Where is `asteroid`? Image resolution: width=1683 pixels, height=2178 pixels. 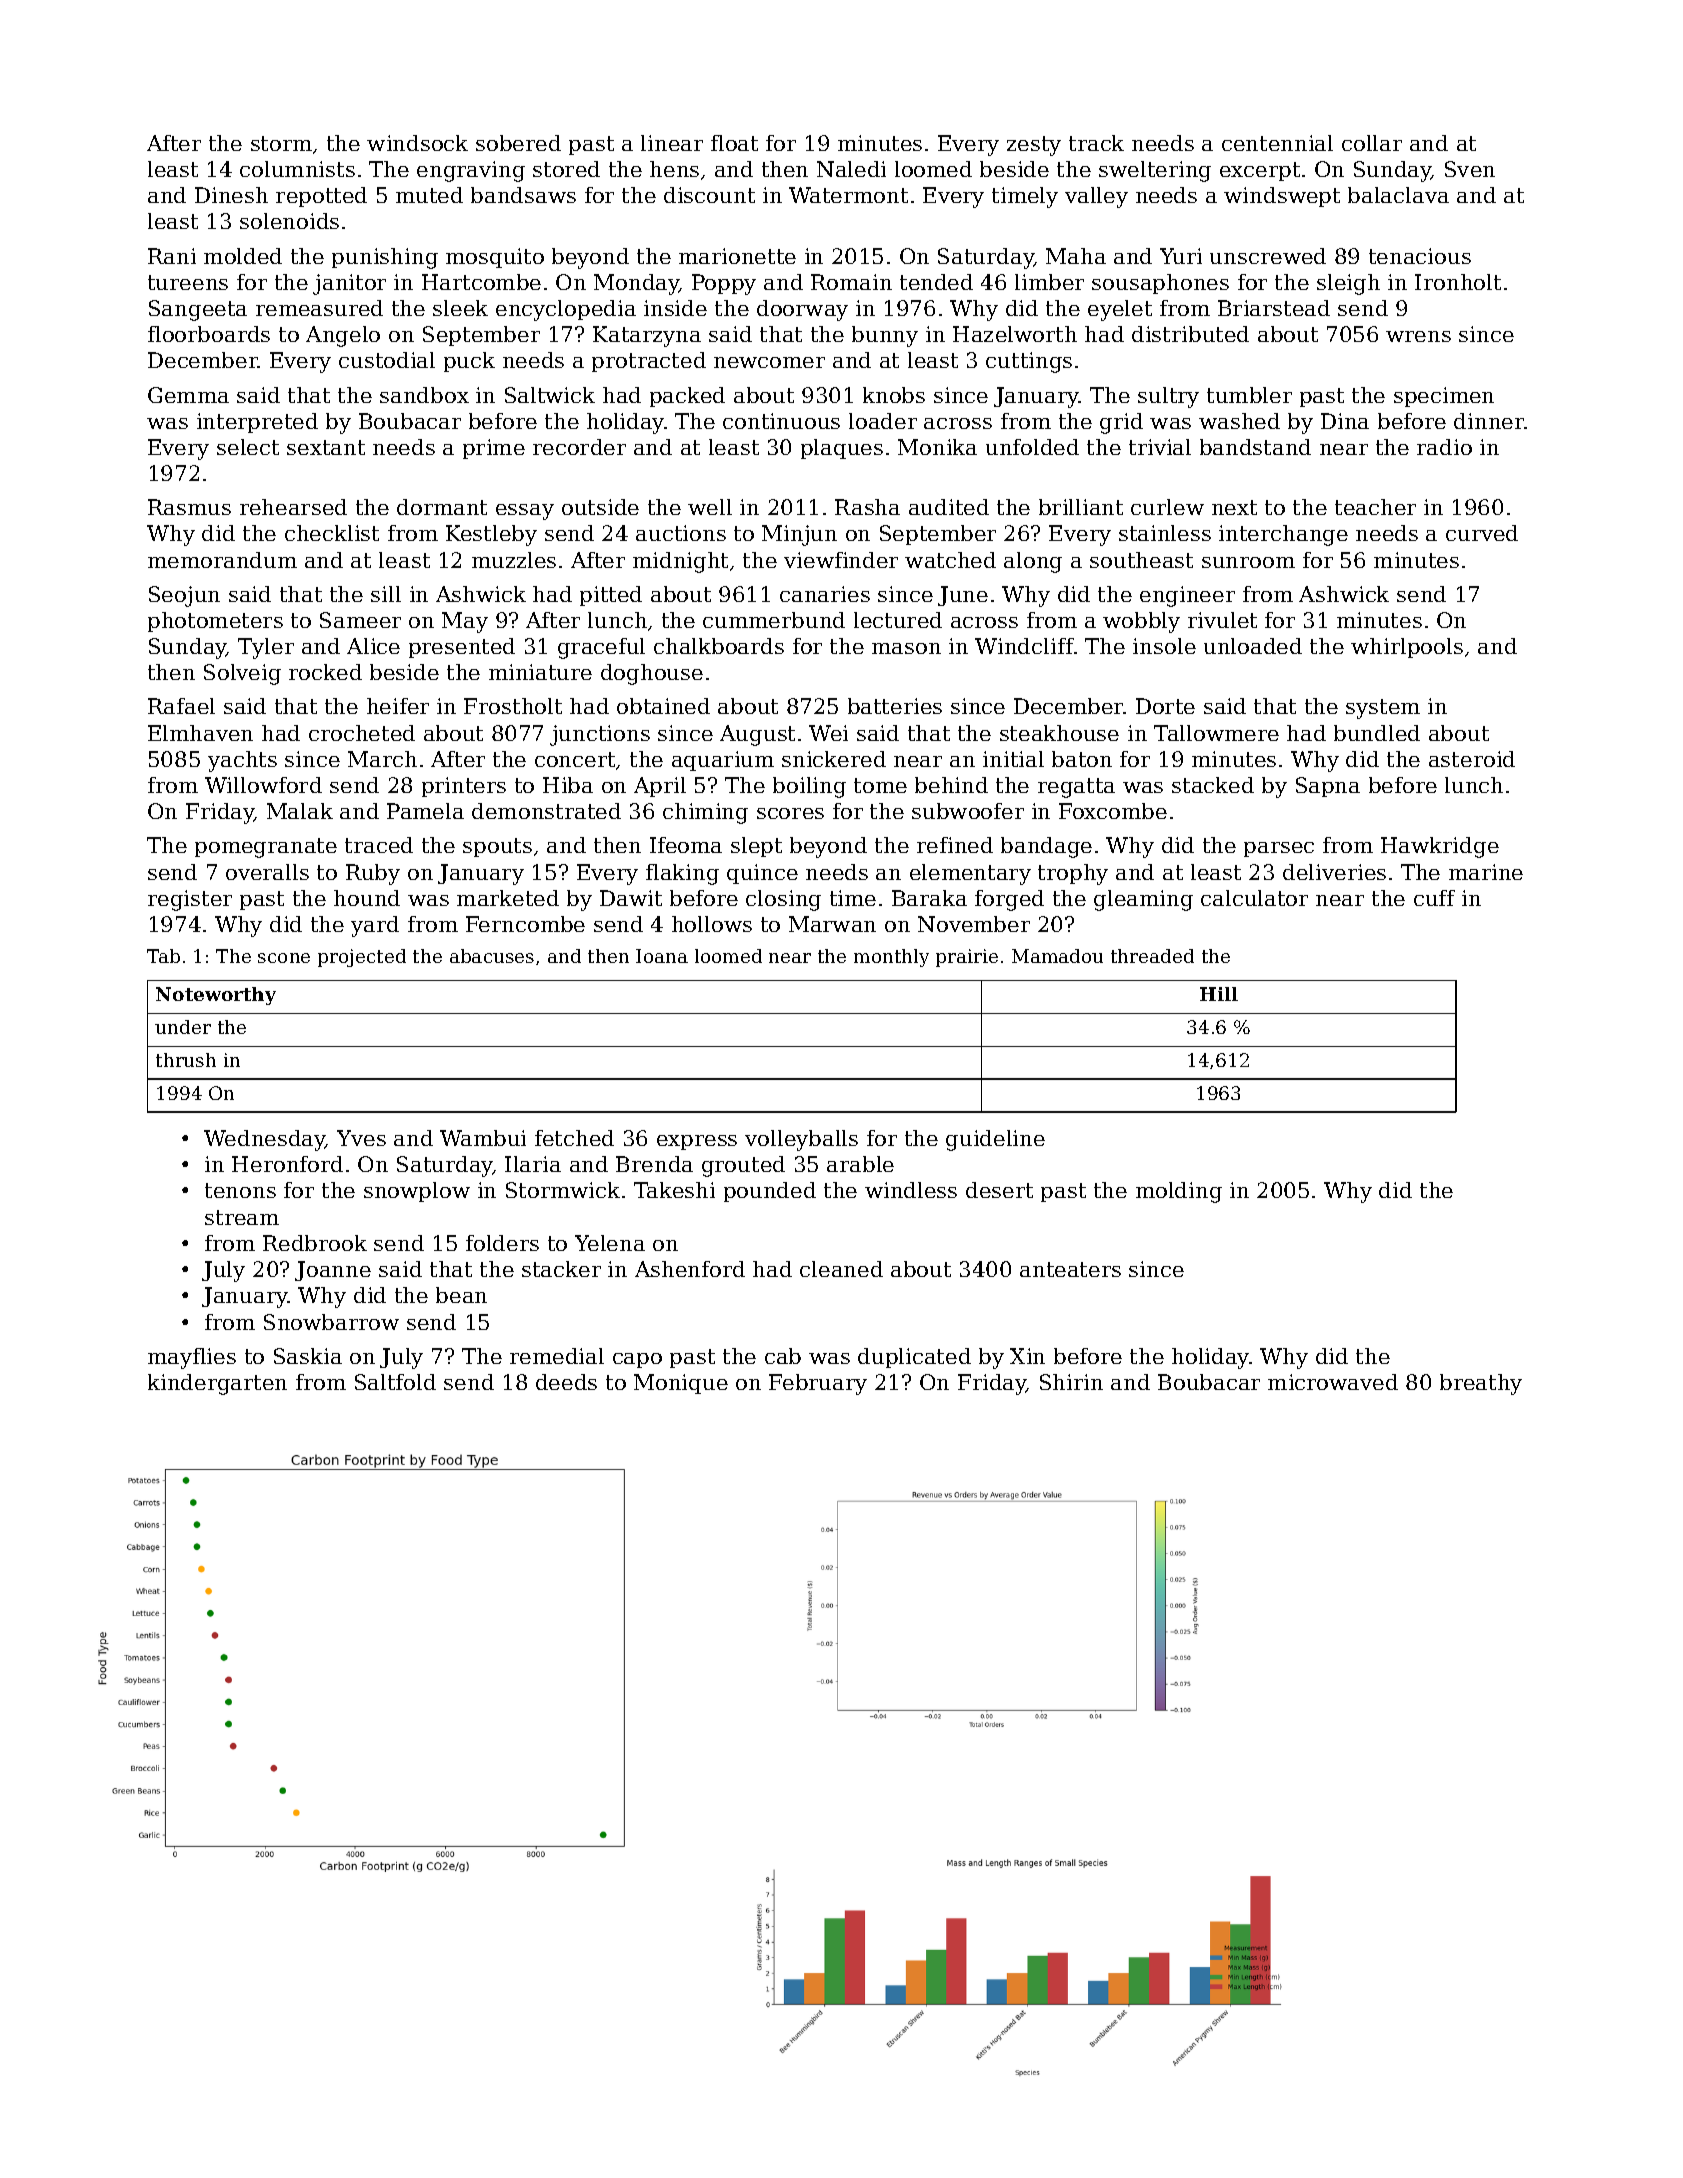
asteroid is located at coordinates (1472, 759).
